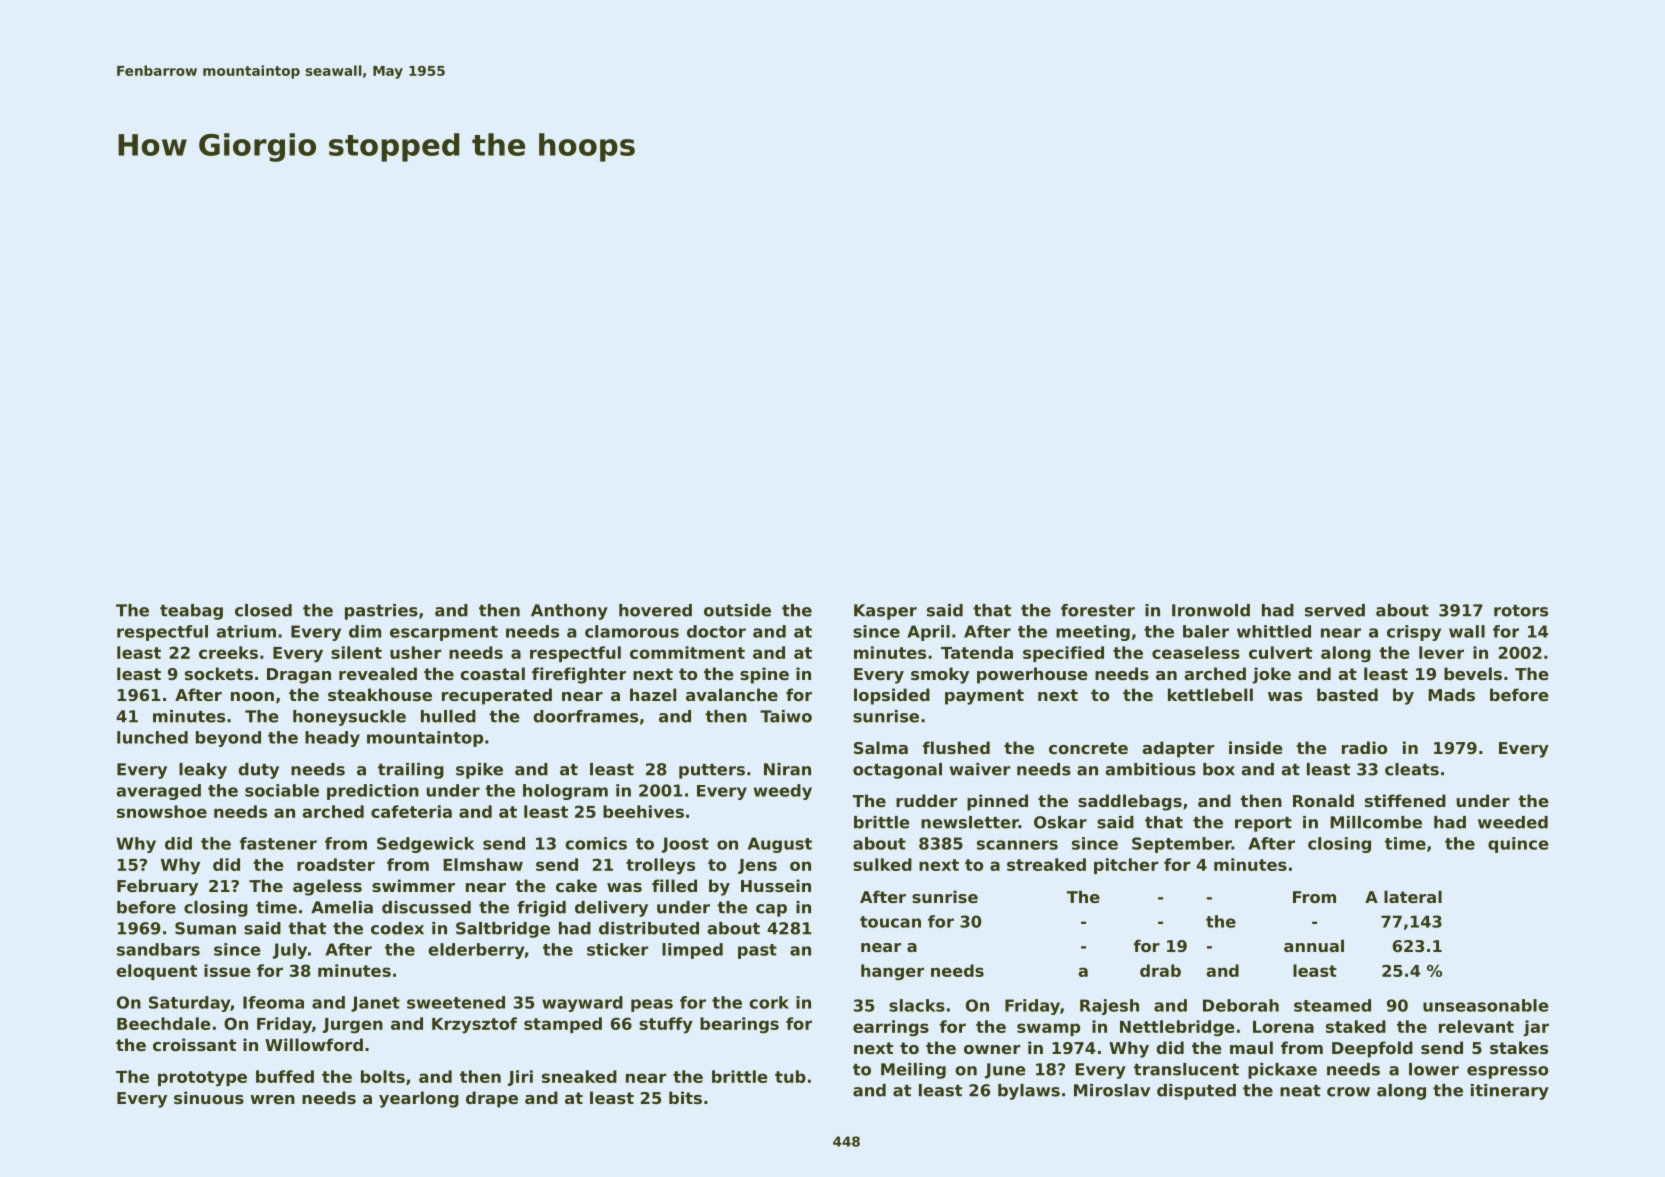  What do you see at coordinates (739, 1025) in the screenshot?
I see `bearings` at bounding box center [739, 1025].
